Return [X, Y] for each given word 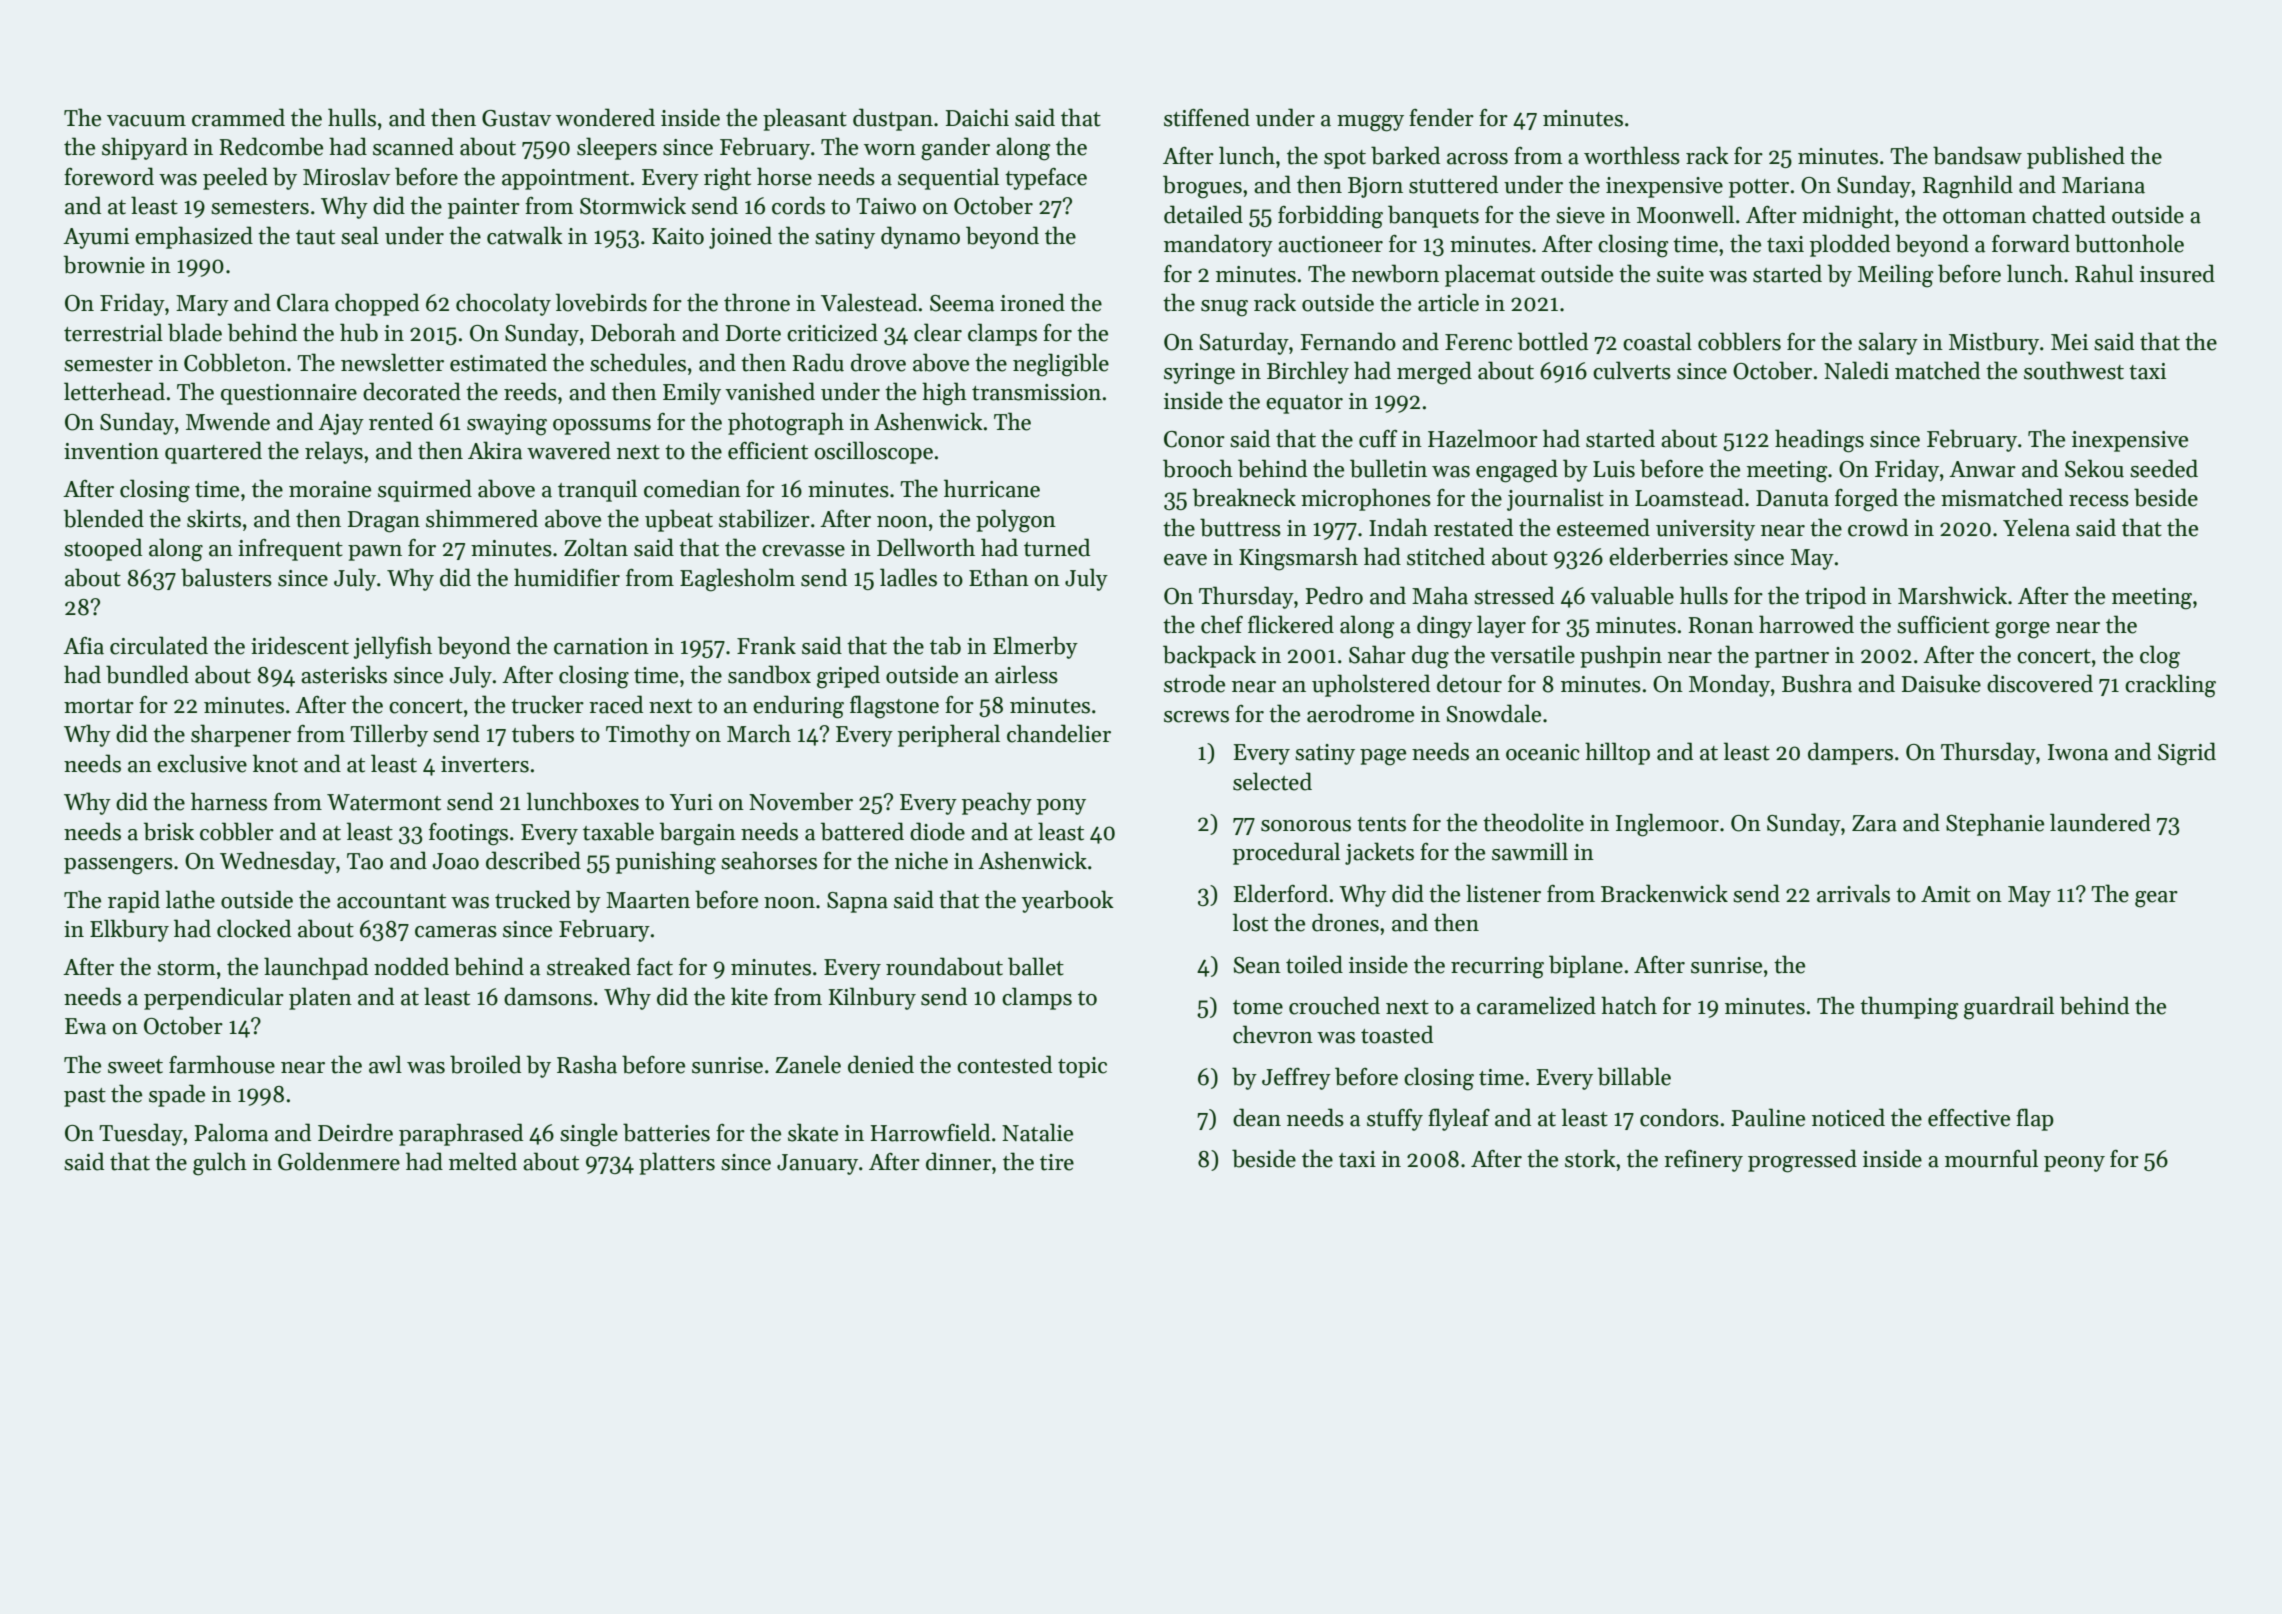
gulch [220, 1164]
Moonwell [1685, 214]
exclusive [202, 763]
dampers [1850, 753]
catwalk [525, 235]
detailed [1203, 214]
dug [1430, 657]
